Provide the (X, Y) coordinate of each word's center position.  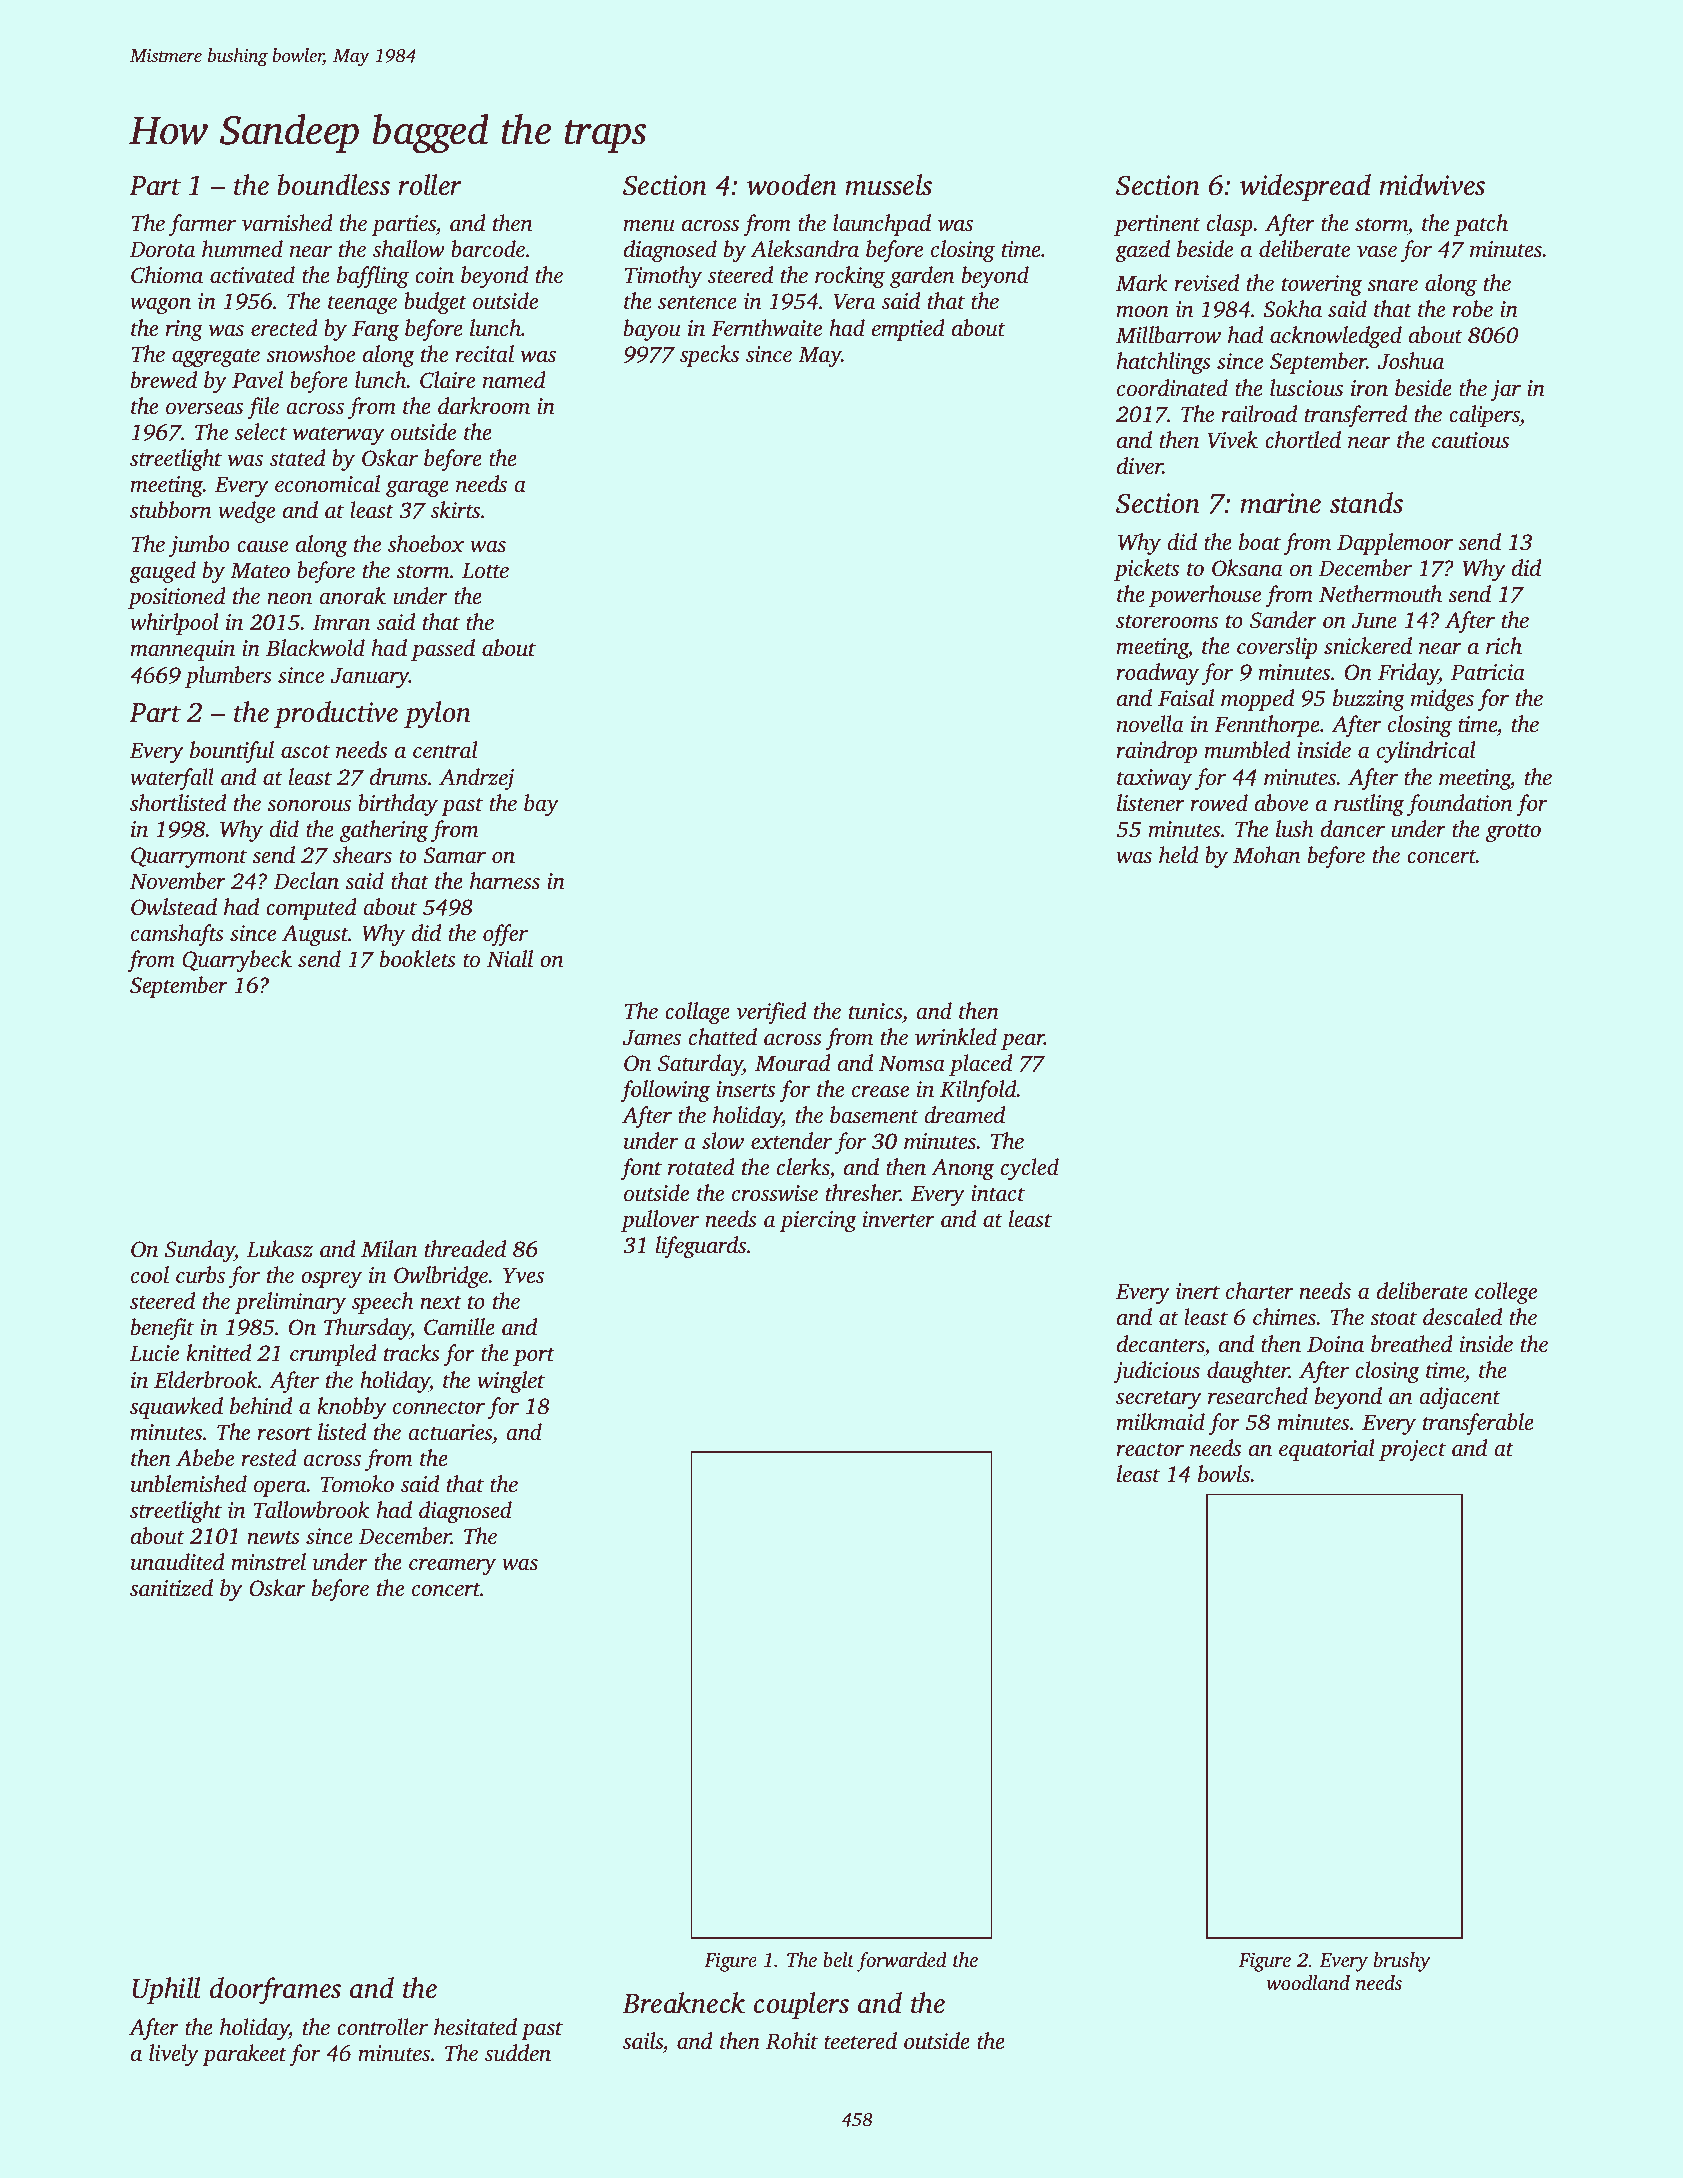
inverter (899, 1219)
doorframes (275, 1991)
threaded (465, 1249)
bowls (1224, 1474)
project (1412, 1450)
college (1506, 1293)
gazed (1142, 251)
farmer (202, 225)
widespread (1305, 187)
